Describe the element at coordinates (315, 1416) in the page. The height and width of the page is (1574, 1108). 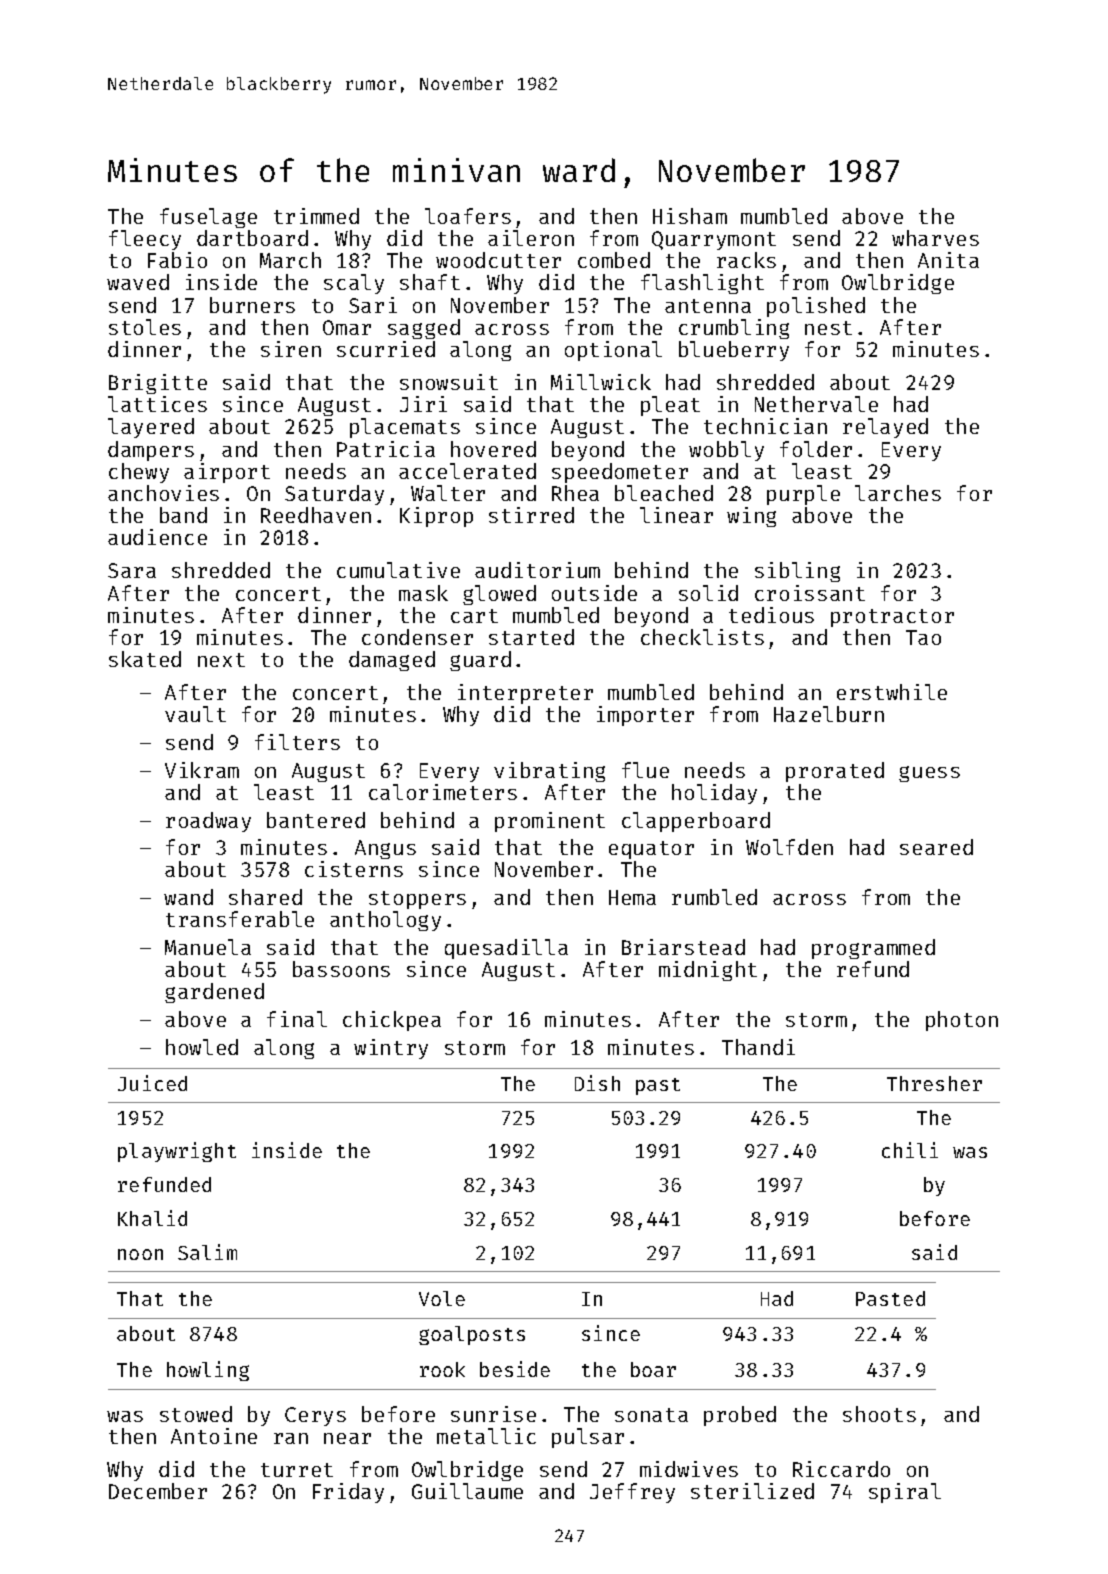
I see `Cerys` at that location.
